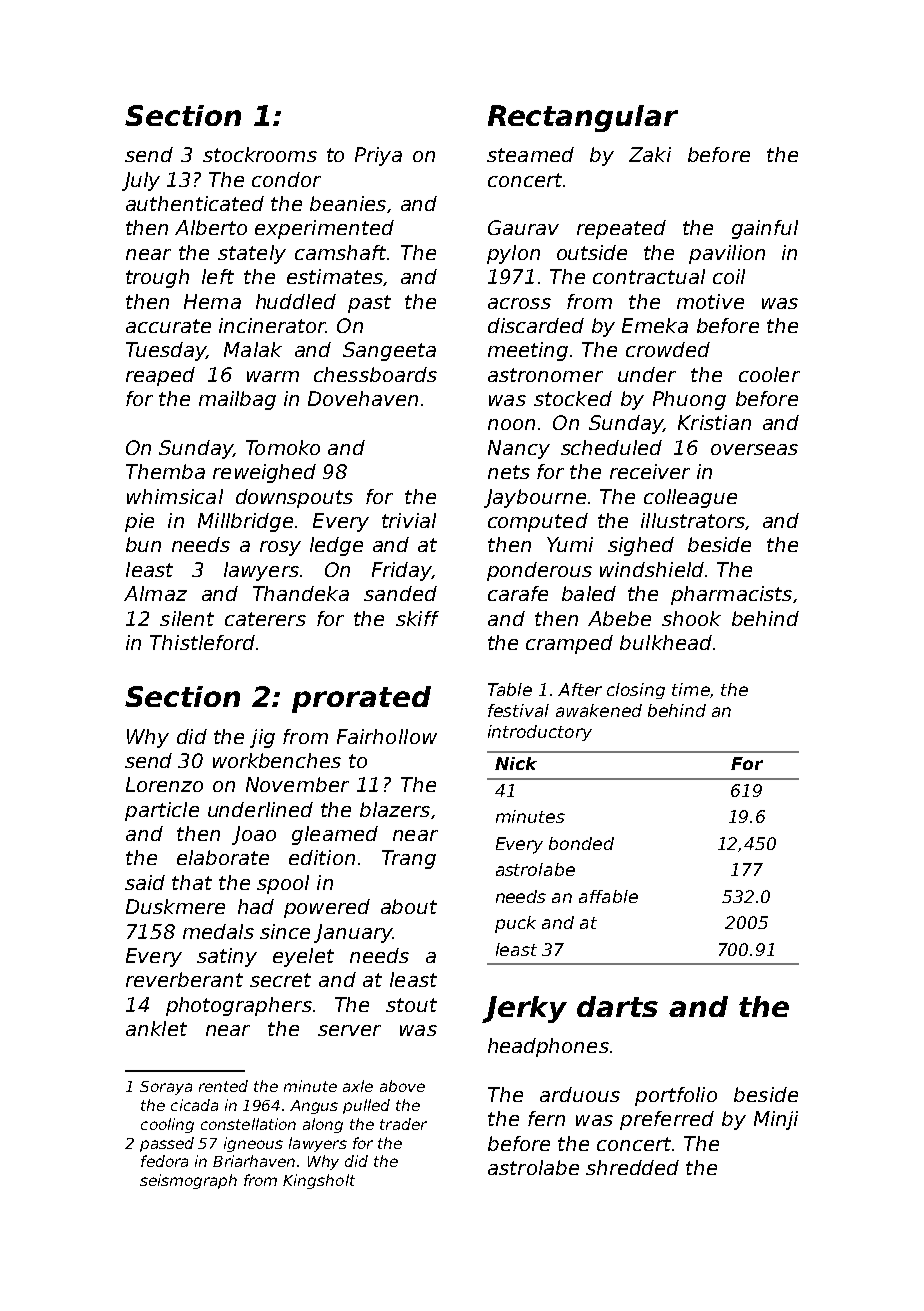 The width and height of the image is (924, 1311). I want to click on trivial, so click(409, 520).
